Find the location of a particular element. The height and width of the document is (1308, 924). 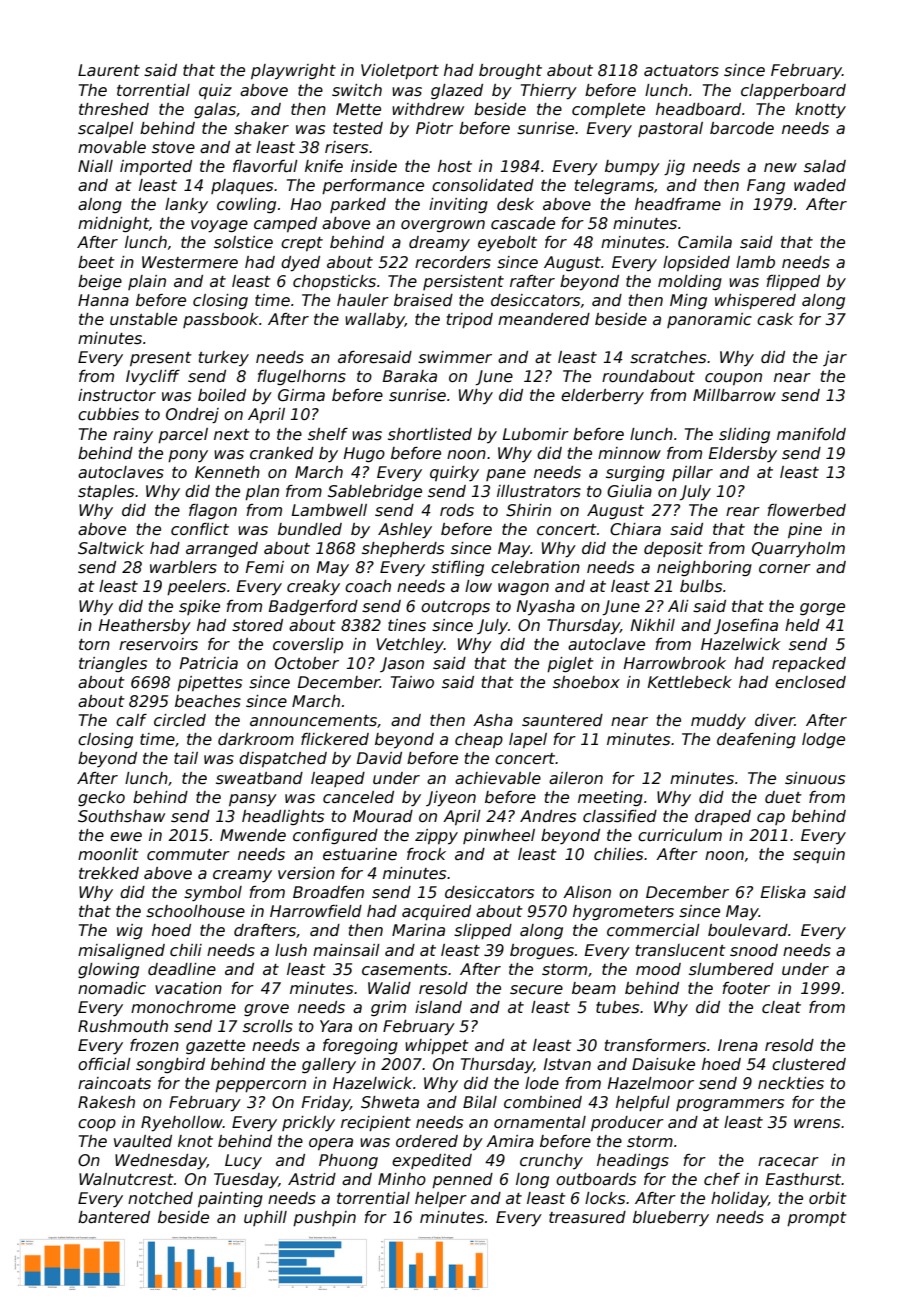

shortlisted is located at coordinates (430, 434).
